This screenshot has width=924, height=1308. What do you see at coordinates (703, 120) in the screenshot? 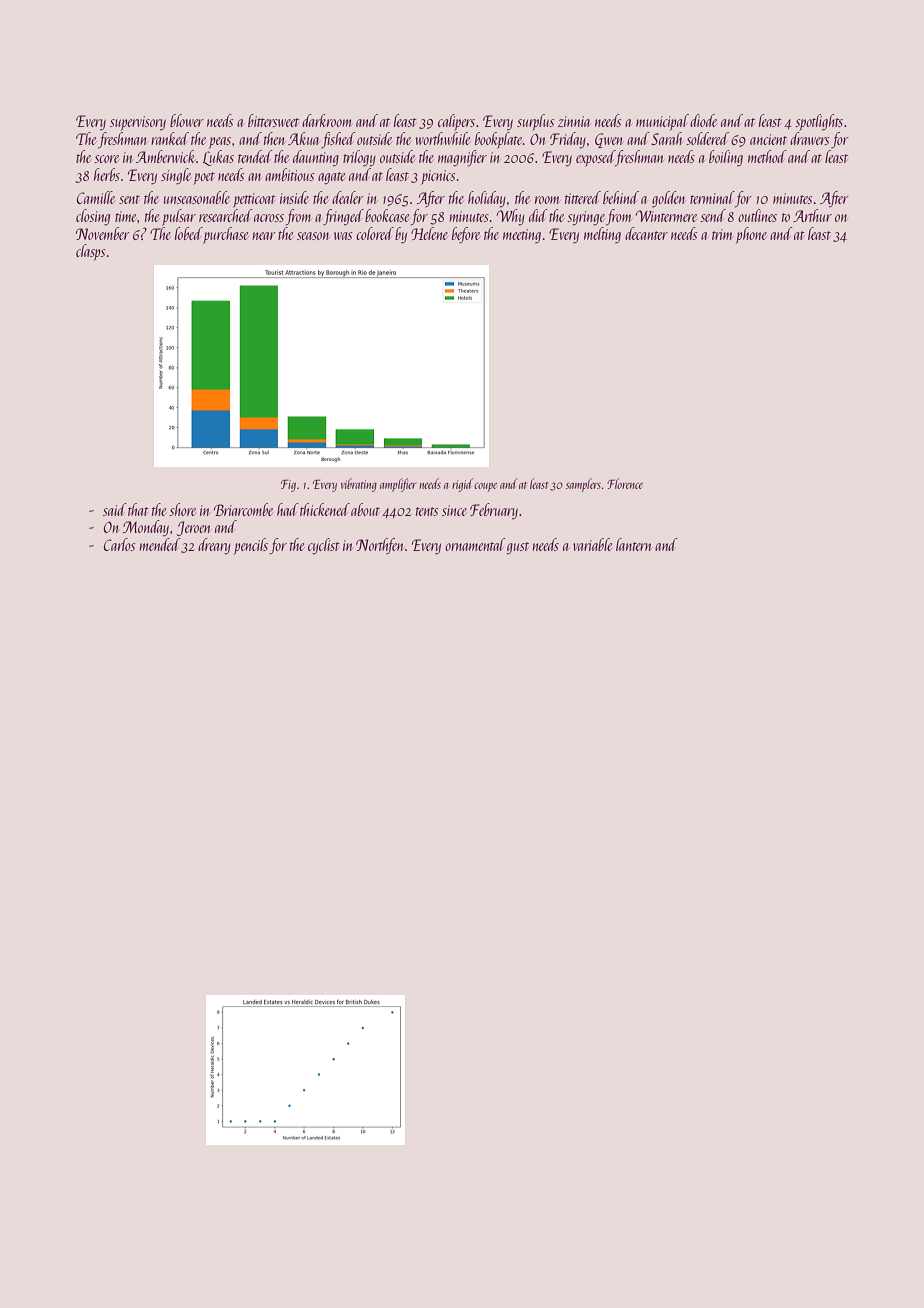
I see `diode` at bounding box center [703, 120].
